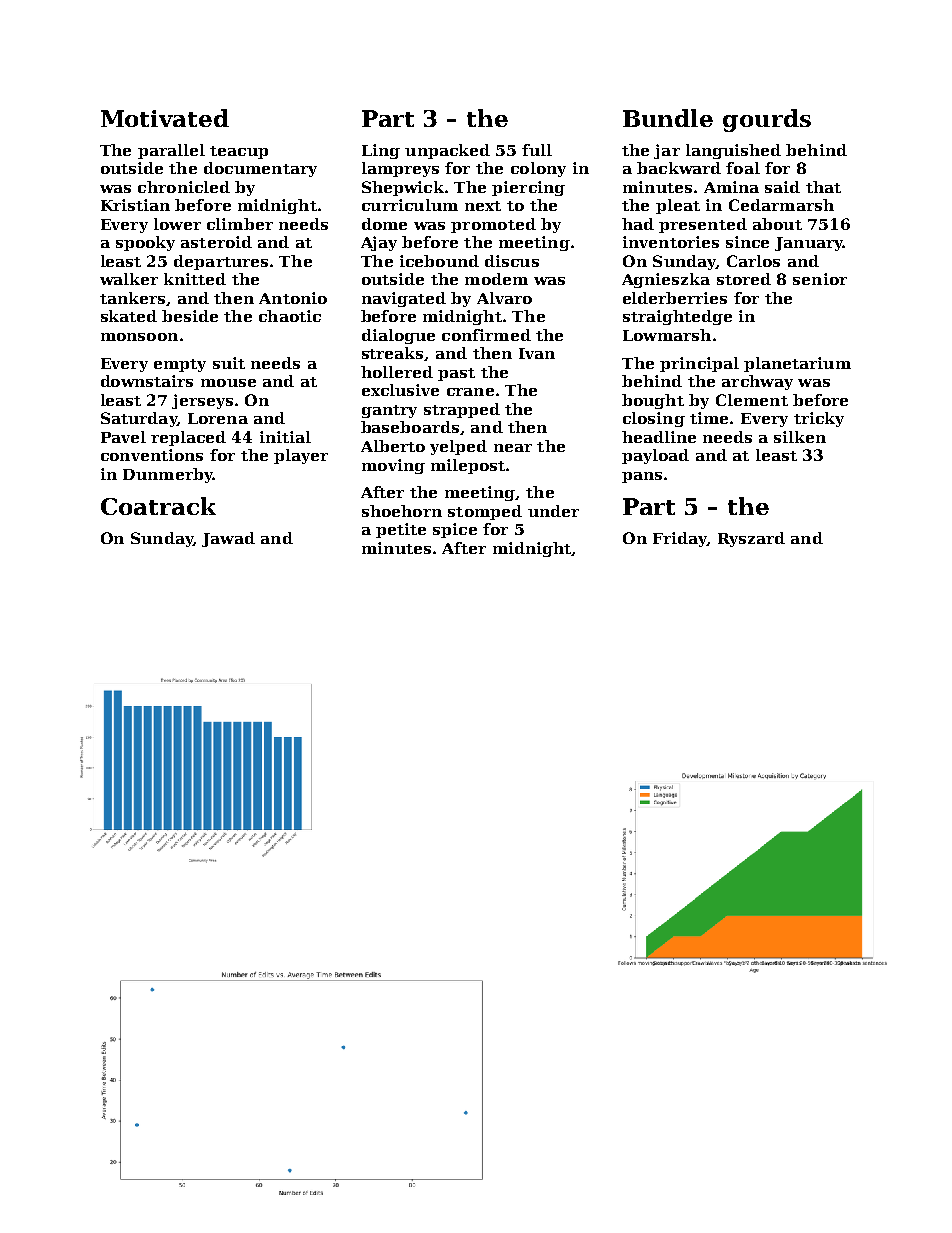  Describe the element at coordinates (752, 400) in the screenshot. I see `Clement` at that location.
